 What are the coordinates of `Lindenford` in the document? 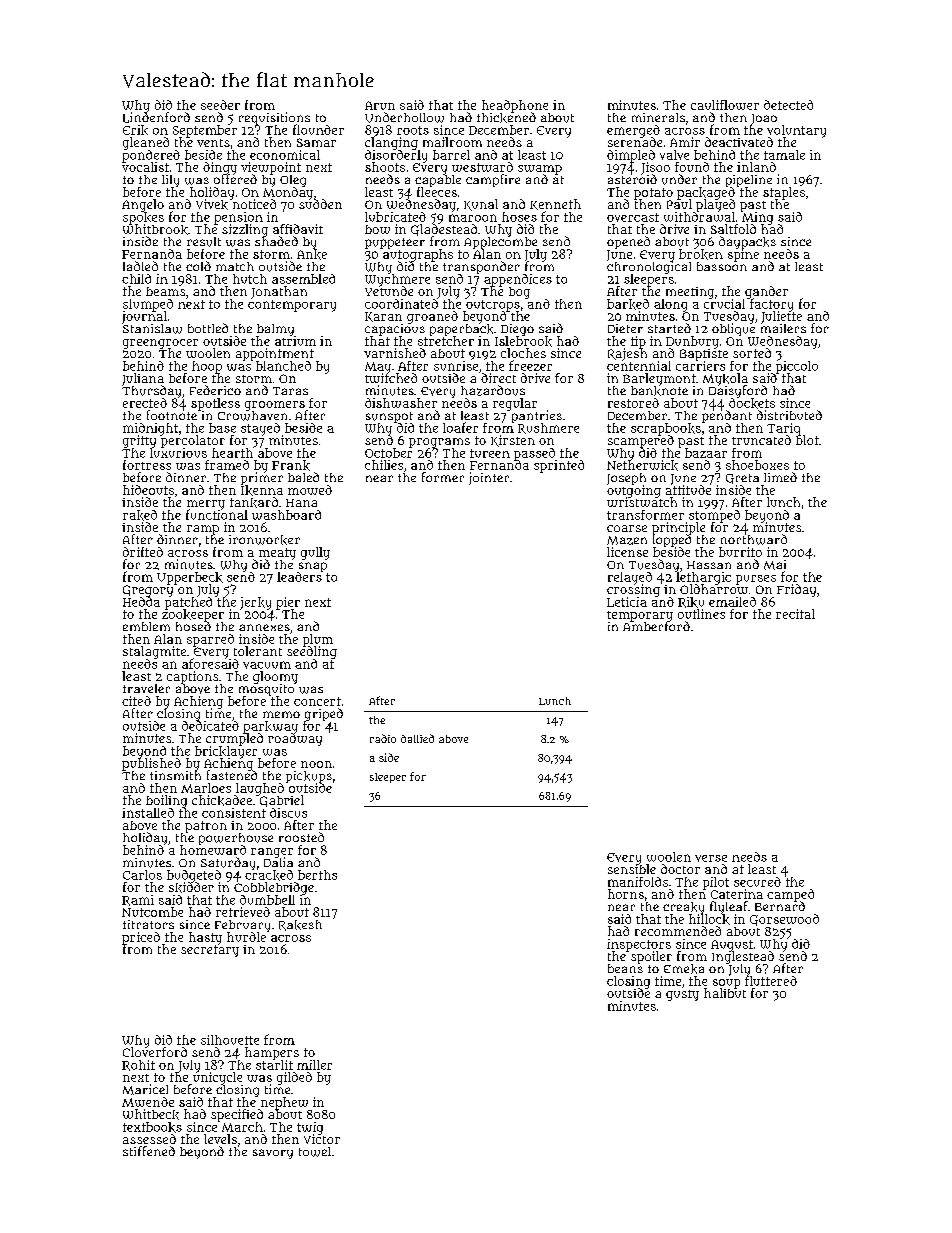 It's located at (156, 118).
